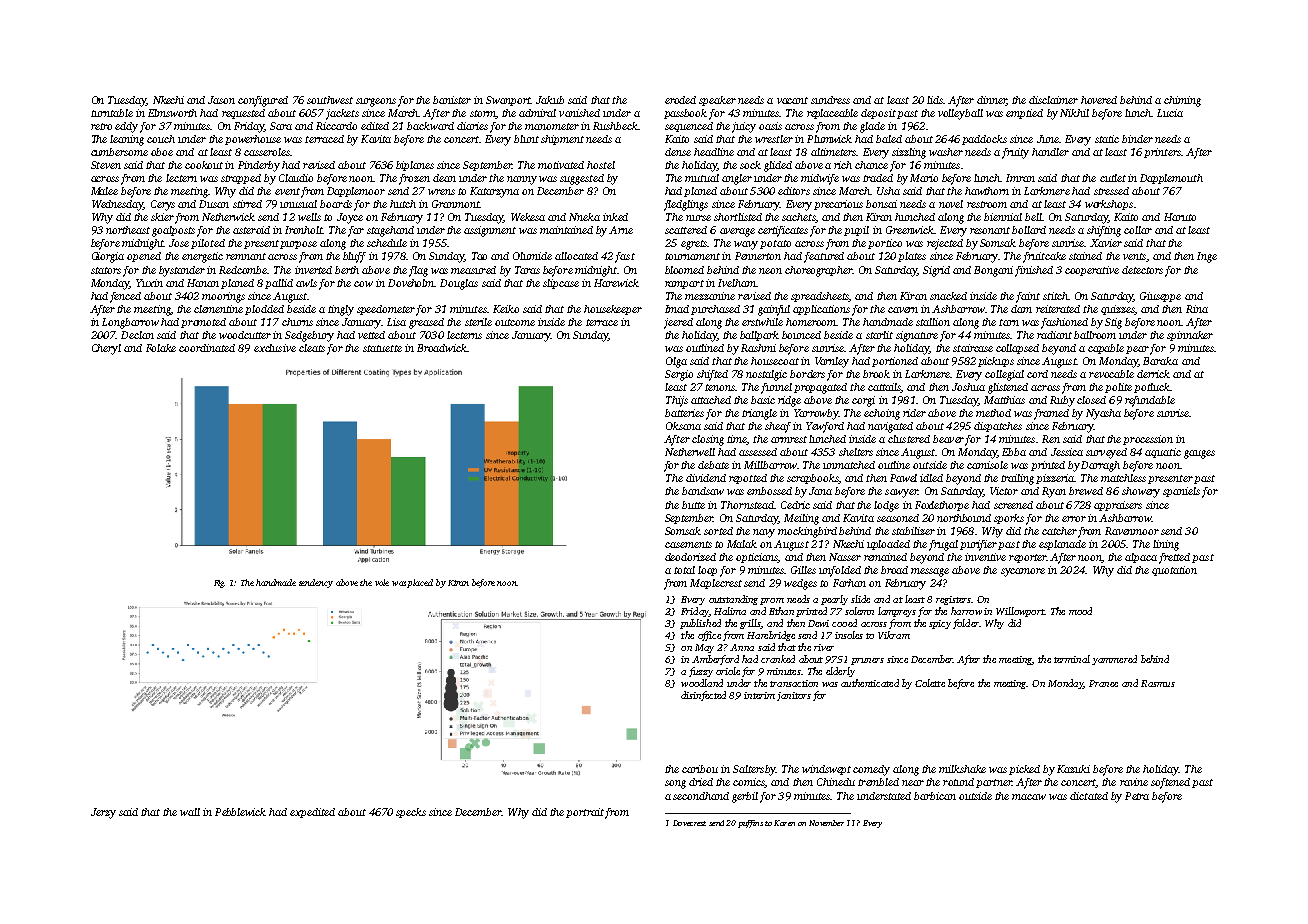  Describe the element at coordinates (680, 100) in the page. I see `eroded` at that location.
